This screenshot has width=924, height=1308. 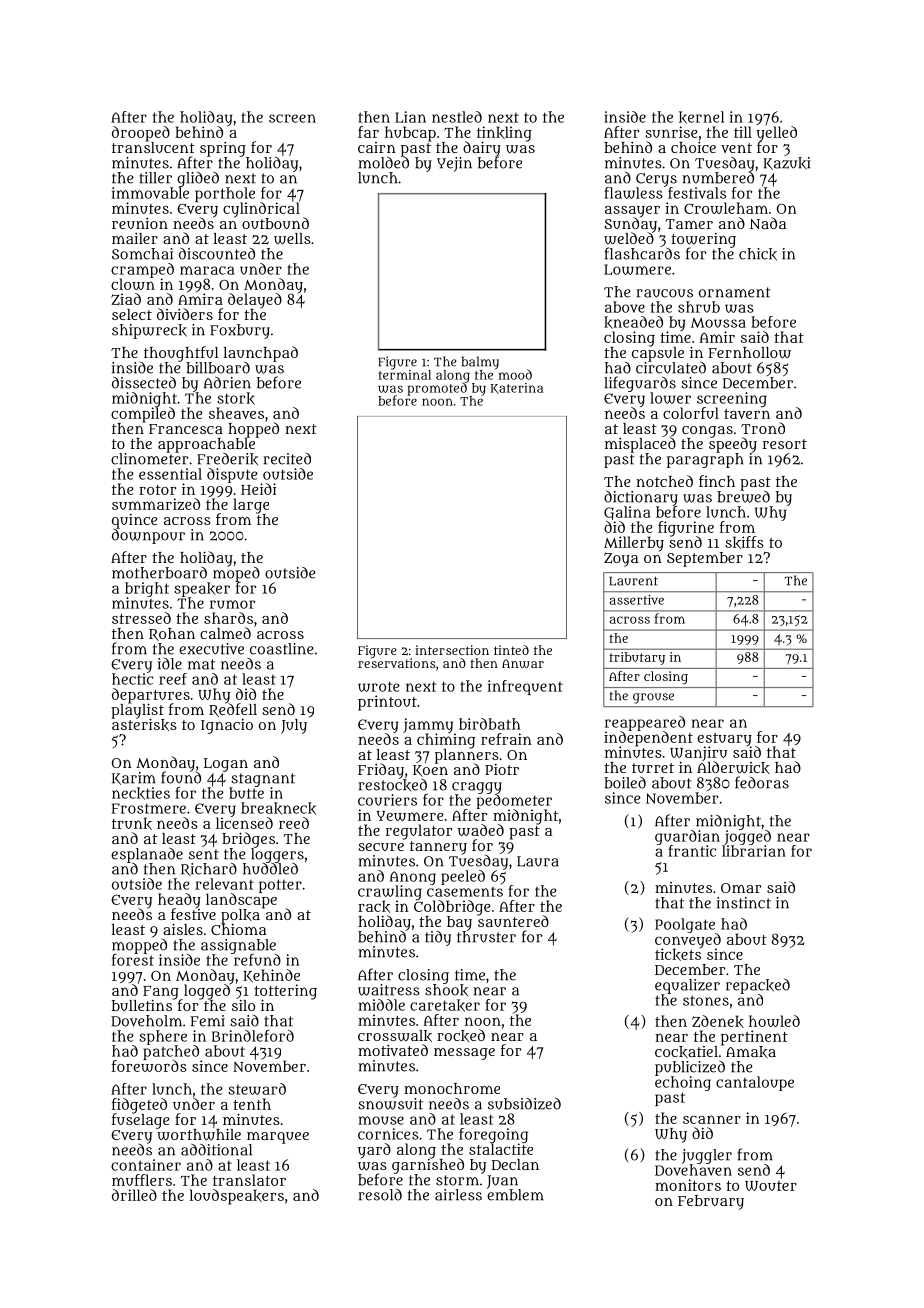 I want to click on drooped, so click(x=141, y=134).
